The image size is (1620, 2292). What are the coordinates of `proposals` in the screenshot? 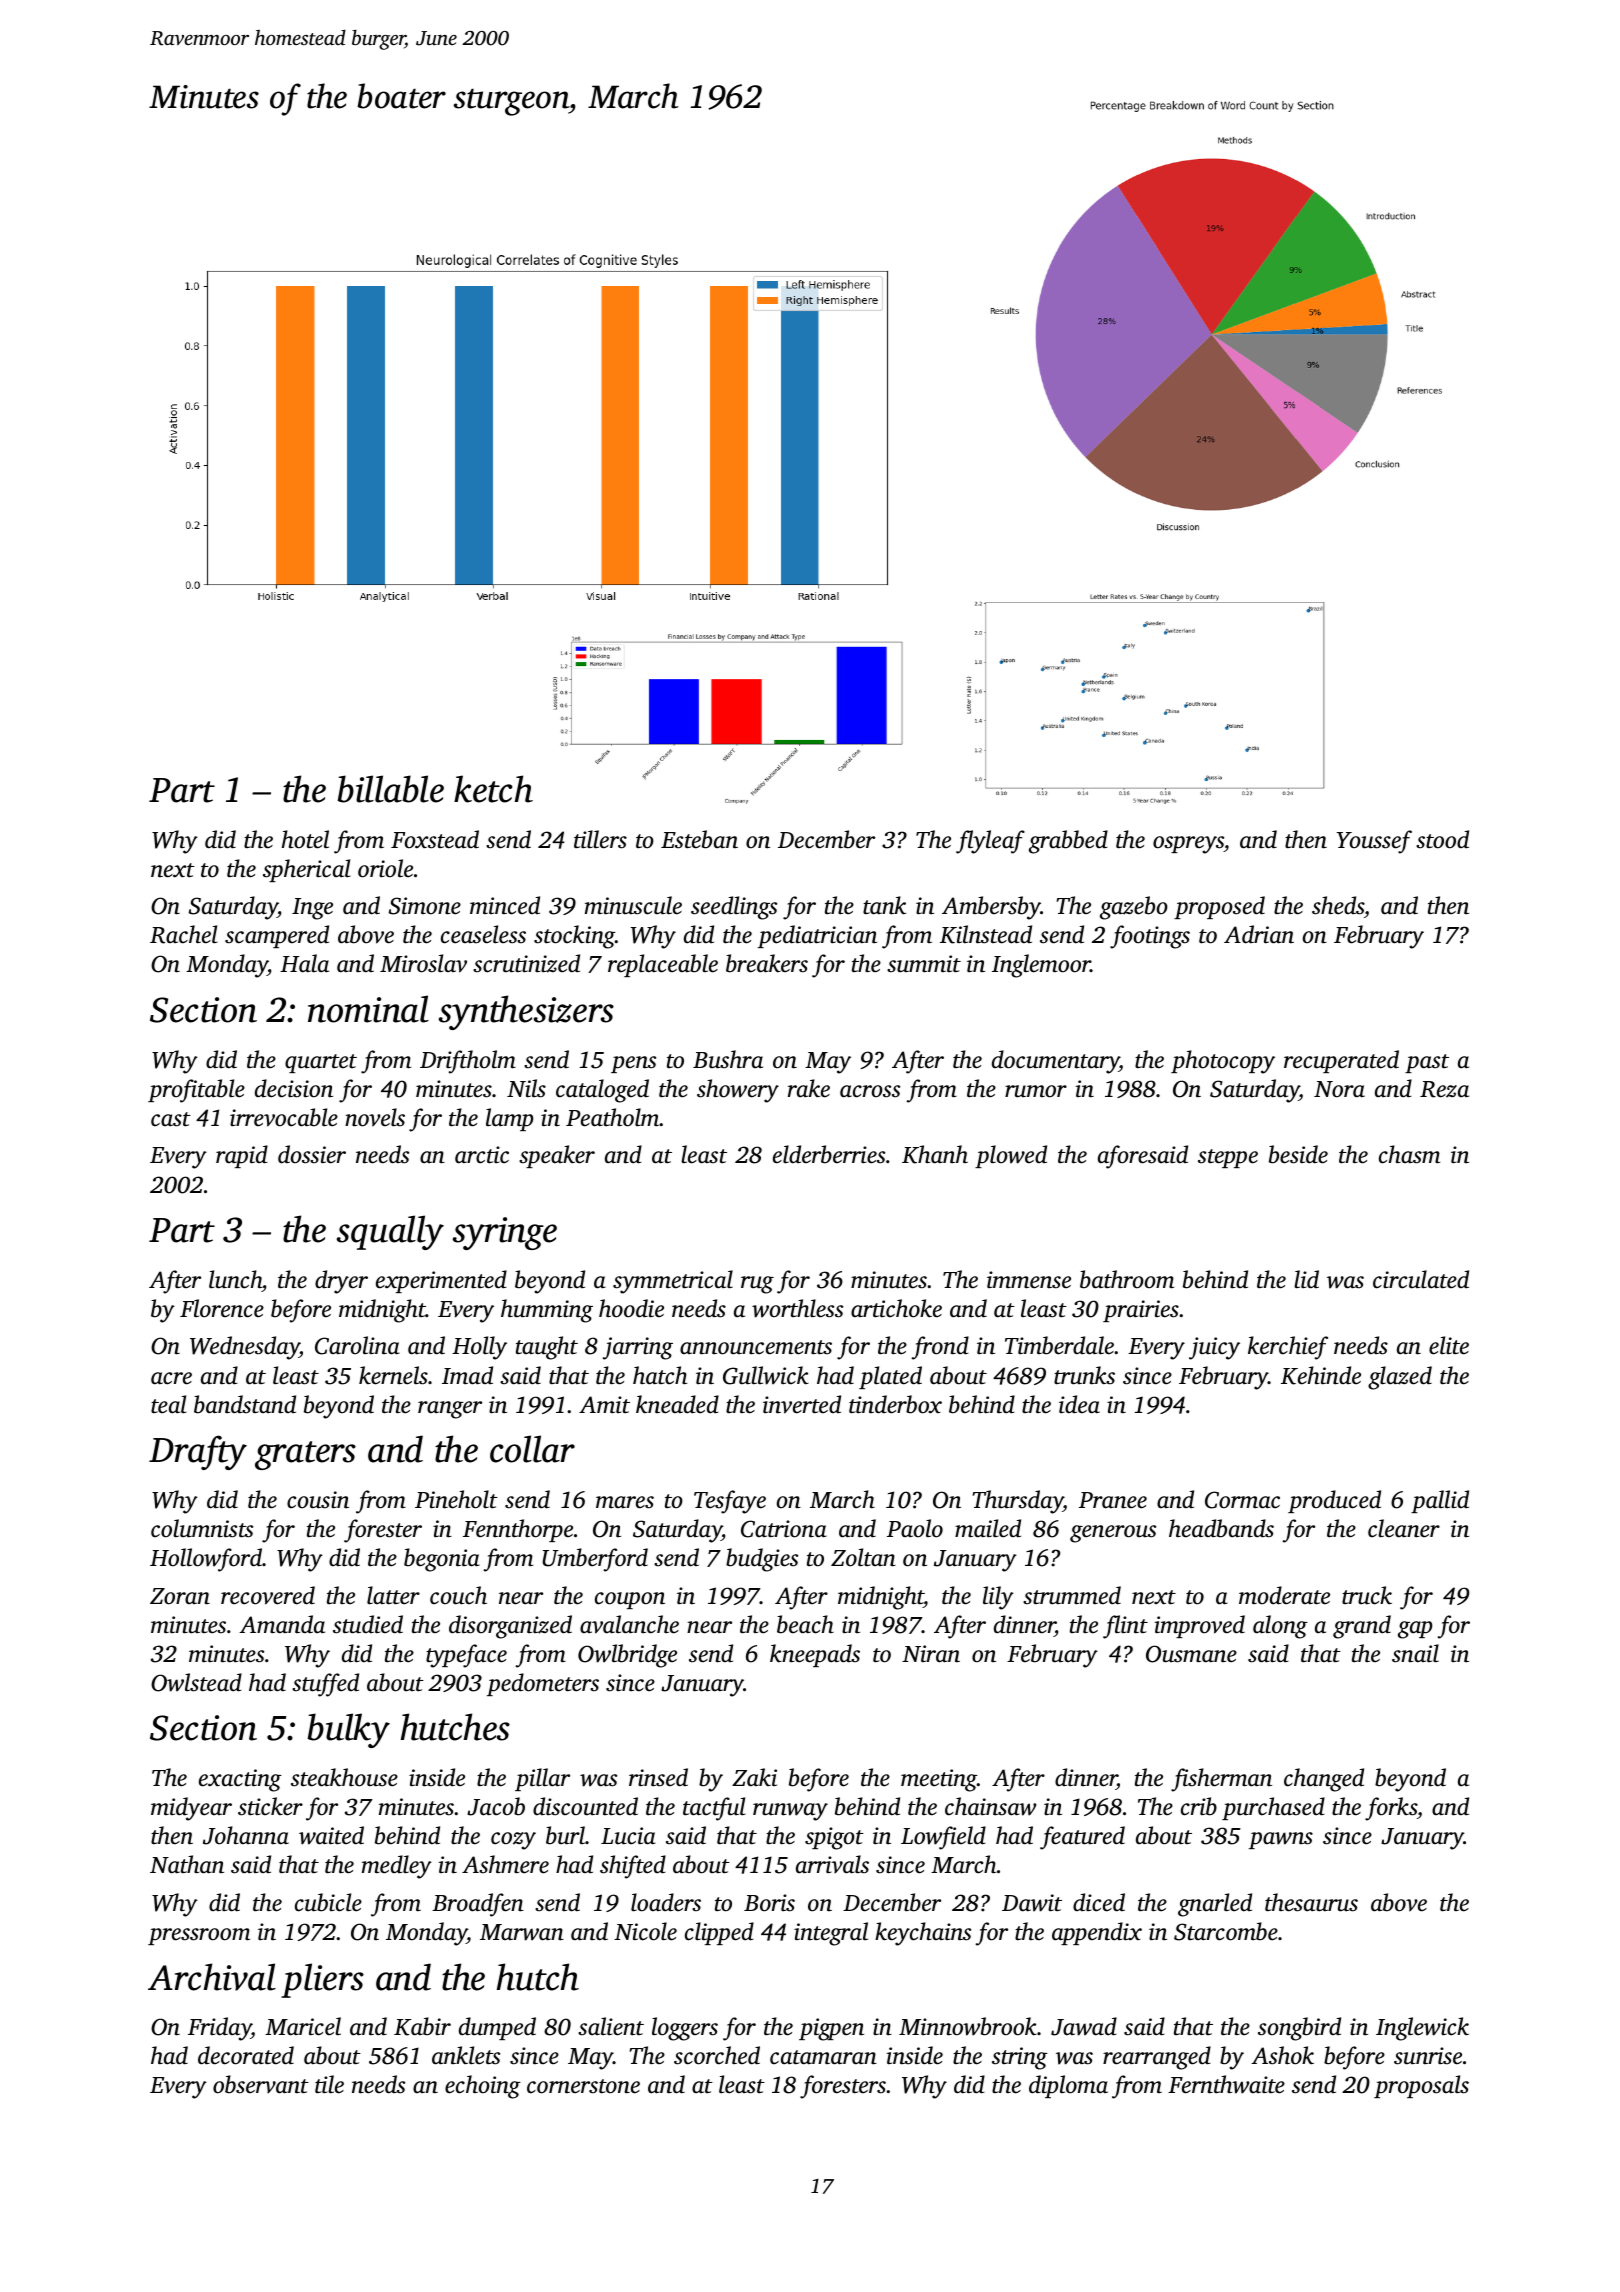 It's located at (1421, 2086).
